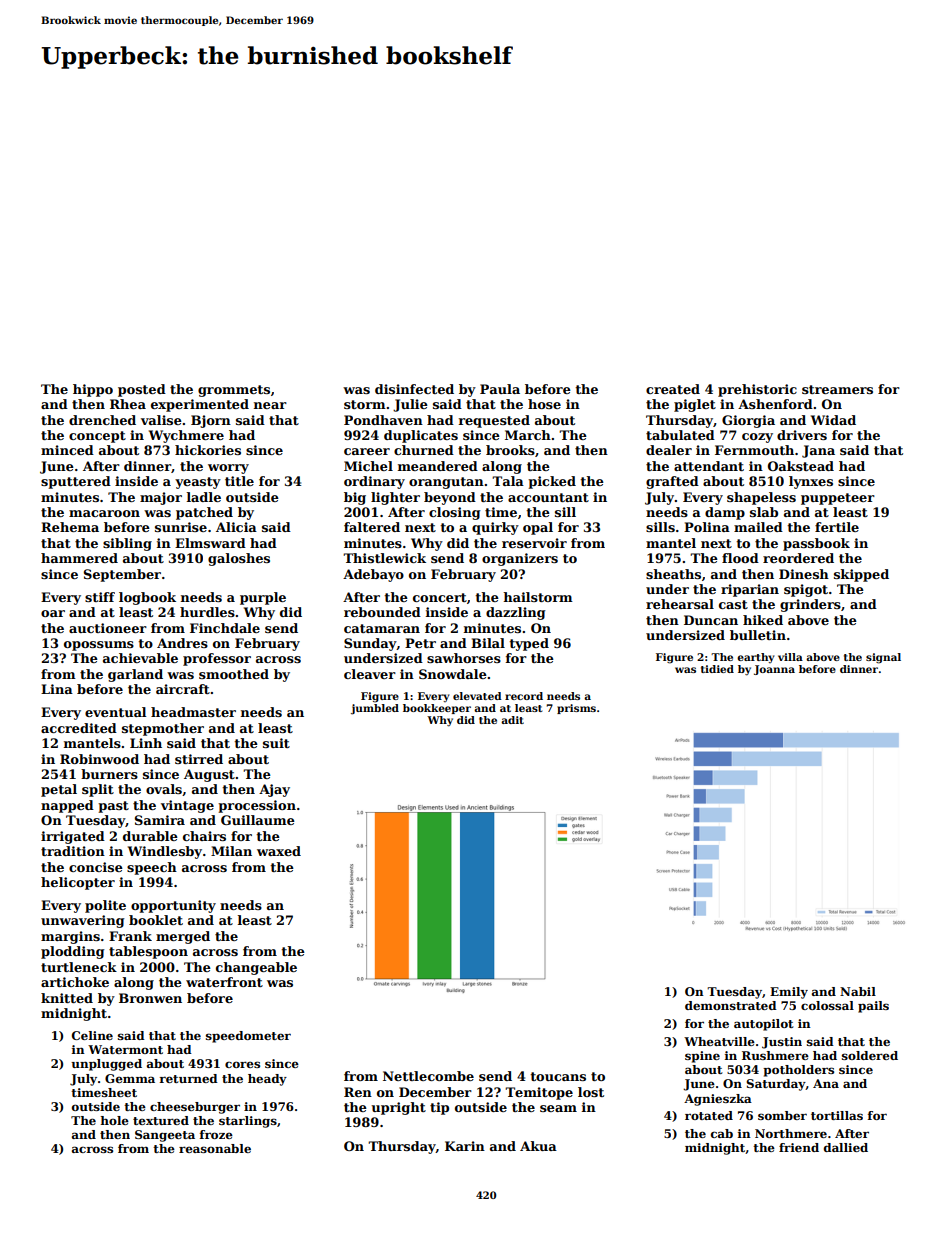 The width and height of the screenshot is (952, 1233). I want to click on Nabil, so click(858, 991).
